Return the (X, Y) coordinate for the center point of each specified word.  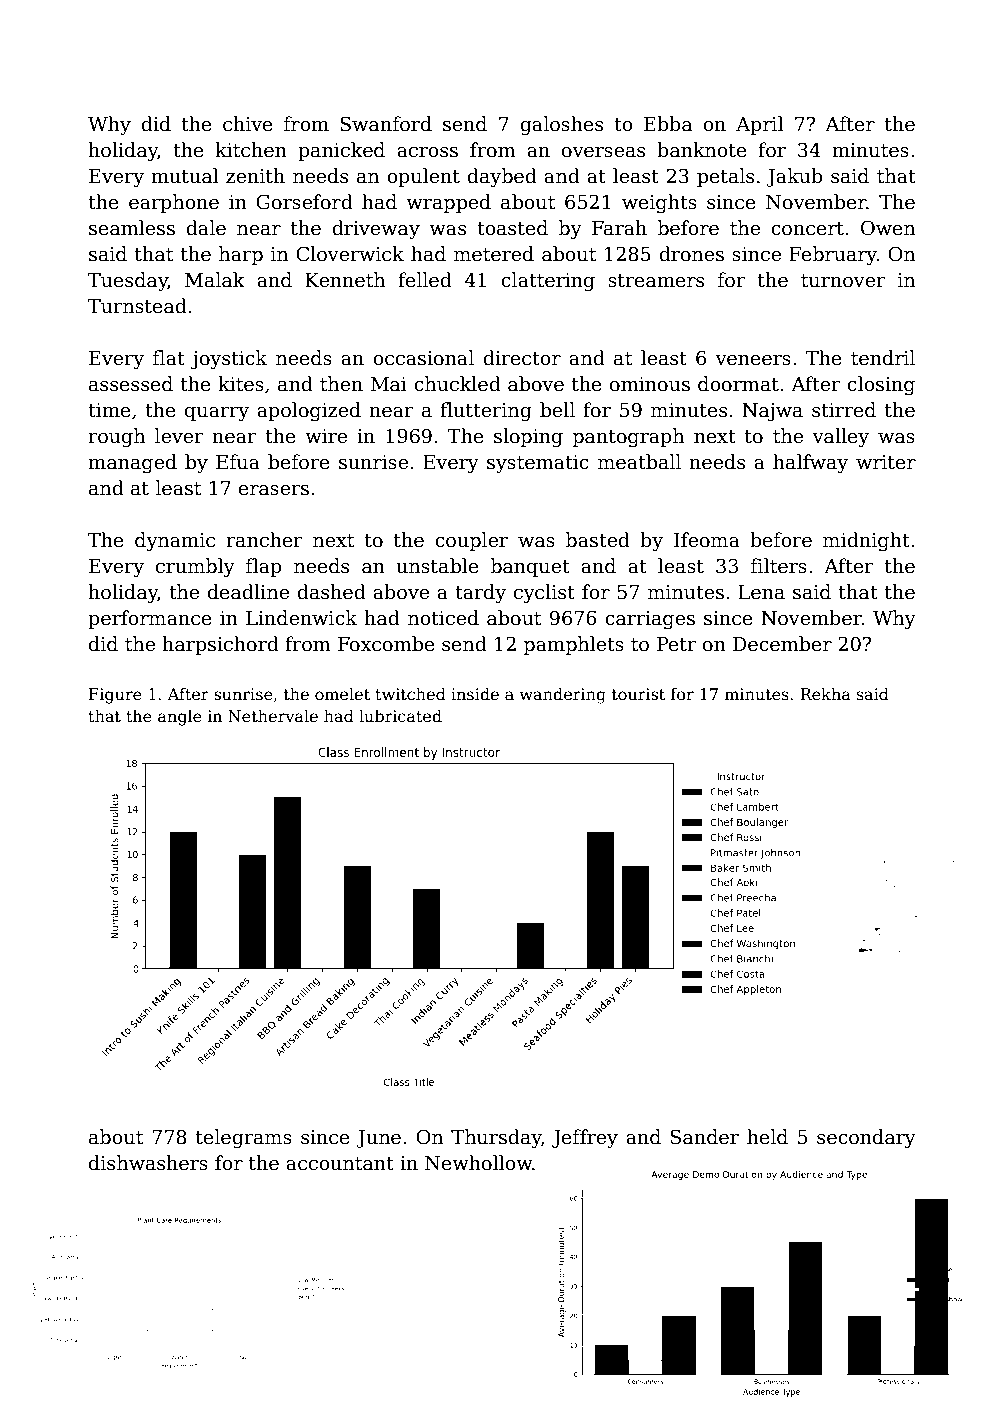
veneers (753, 360)
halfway (810, 463)
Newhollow (478, 1163)
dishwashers (148, 1163)
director (522, 358)
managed (132, 463)
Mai (389, 384)
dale (206, 228)
